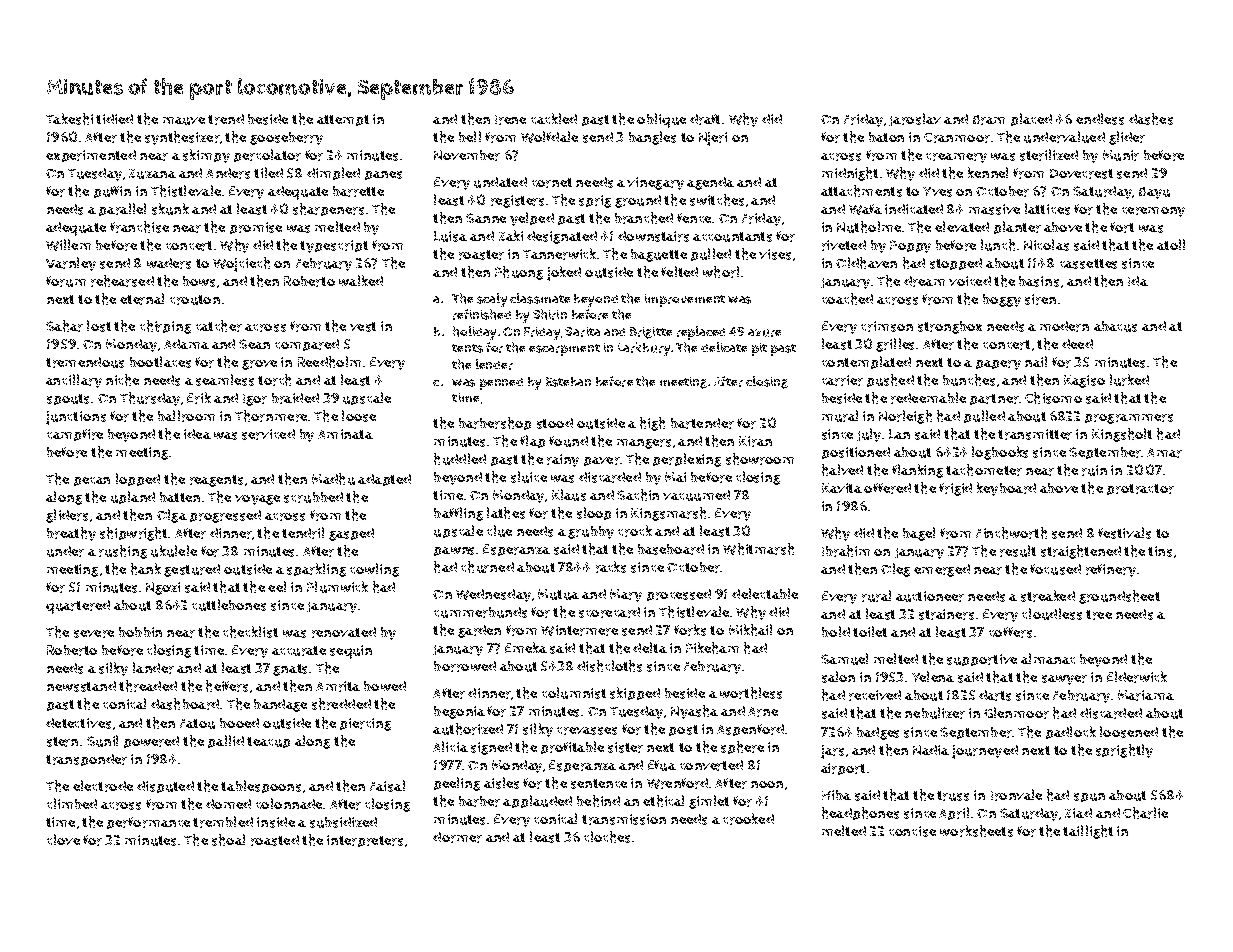 The width and height of the screenshot is (1233, 952). What do you see at coordinates (765, 593) in the screenshot?
I see `delectable` at bounding box center [765, 593].
